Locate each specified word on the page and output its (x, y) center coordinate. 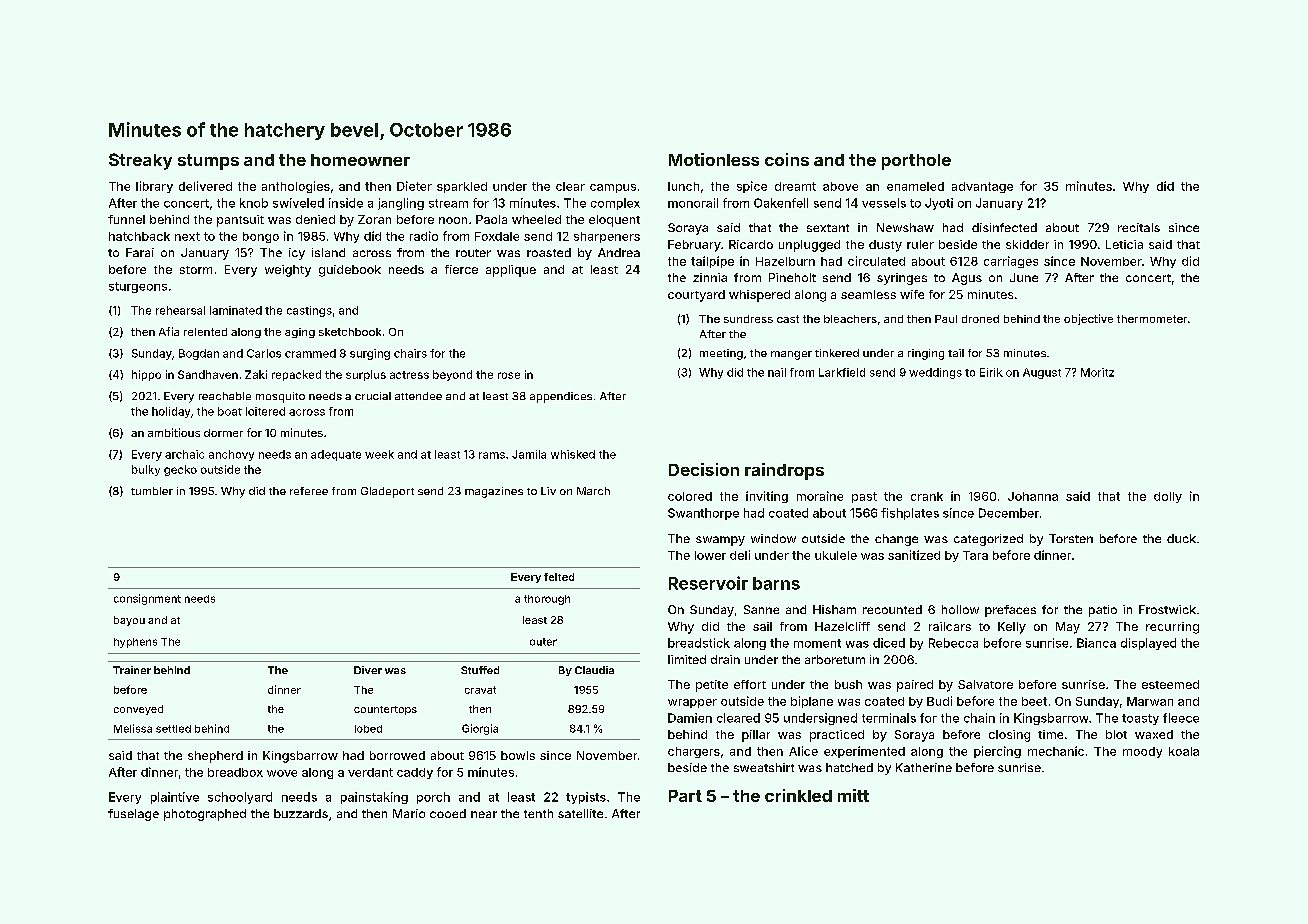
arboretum (835, 659)
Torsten (1071, 538)
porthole (916, 162)
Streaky (140, 161)
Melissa (133, 728)
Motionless (714, 159)
